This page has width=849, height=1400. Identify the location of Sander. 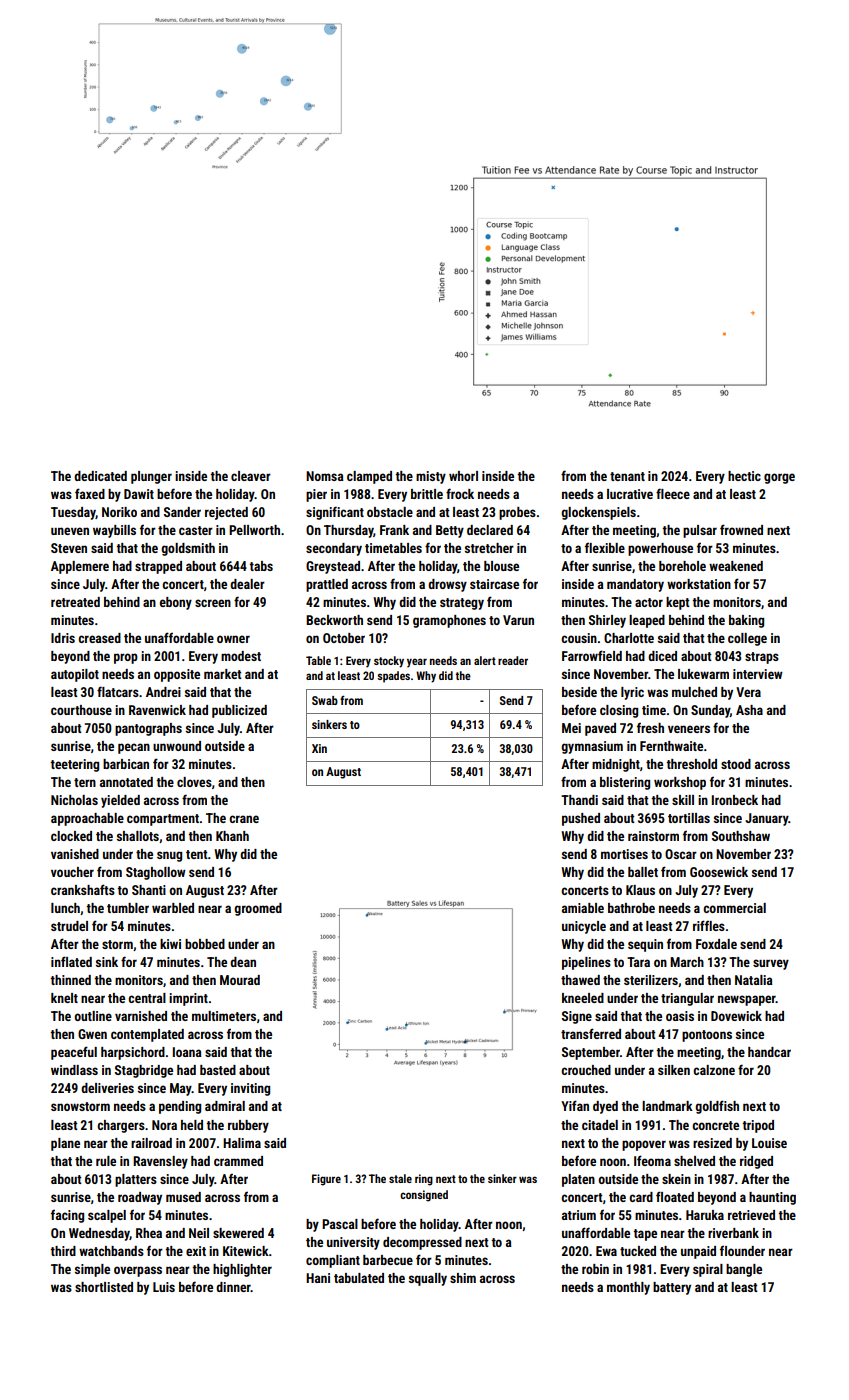
(182, 512).
